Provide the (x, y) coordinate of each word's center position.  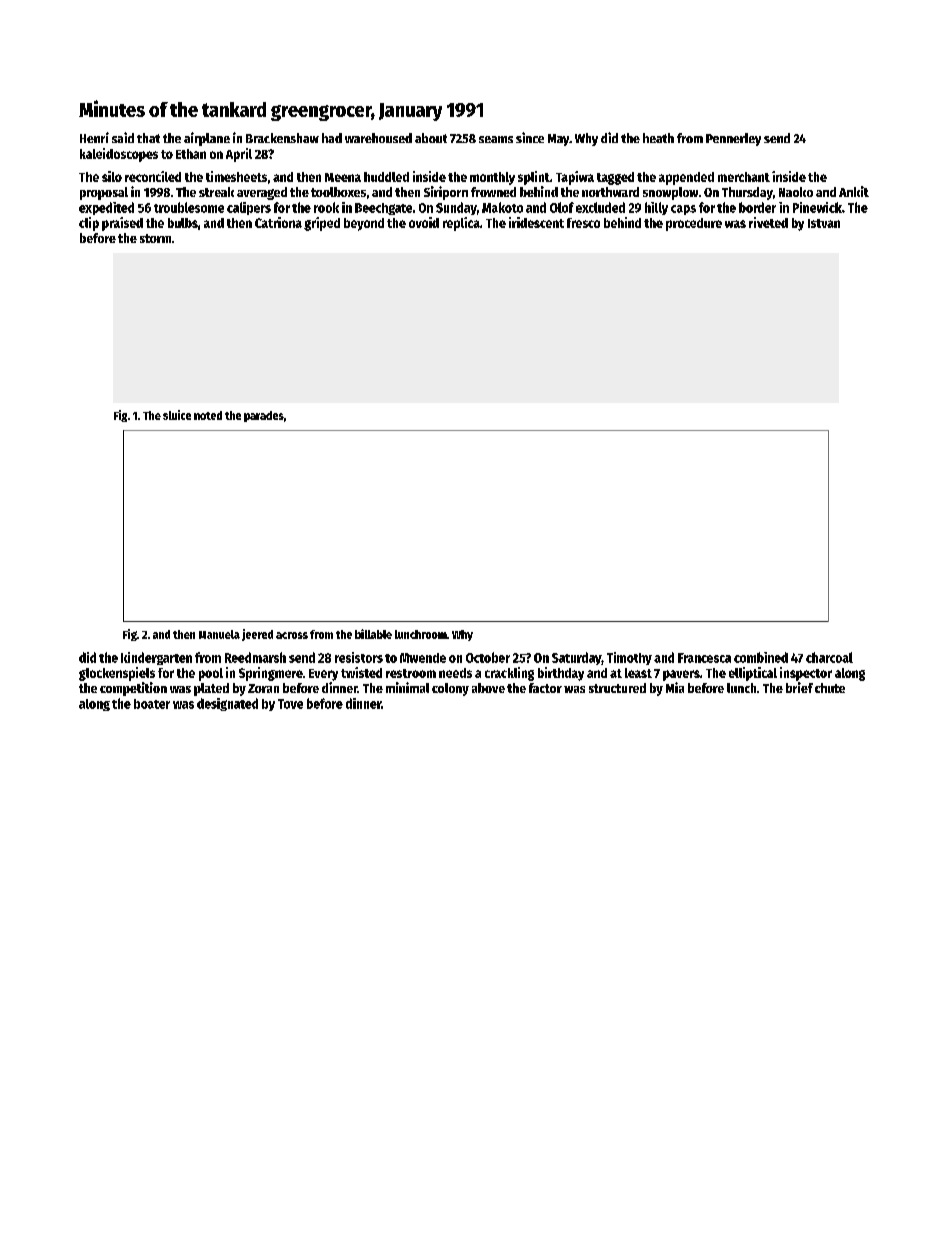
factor (545, 688)
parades (264, 416)
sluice (177, 415)
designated (227, 704)
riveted (768, 222)
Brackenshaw (282, 138)
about (431, 138)
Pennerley (733, 139)
